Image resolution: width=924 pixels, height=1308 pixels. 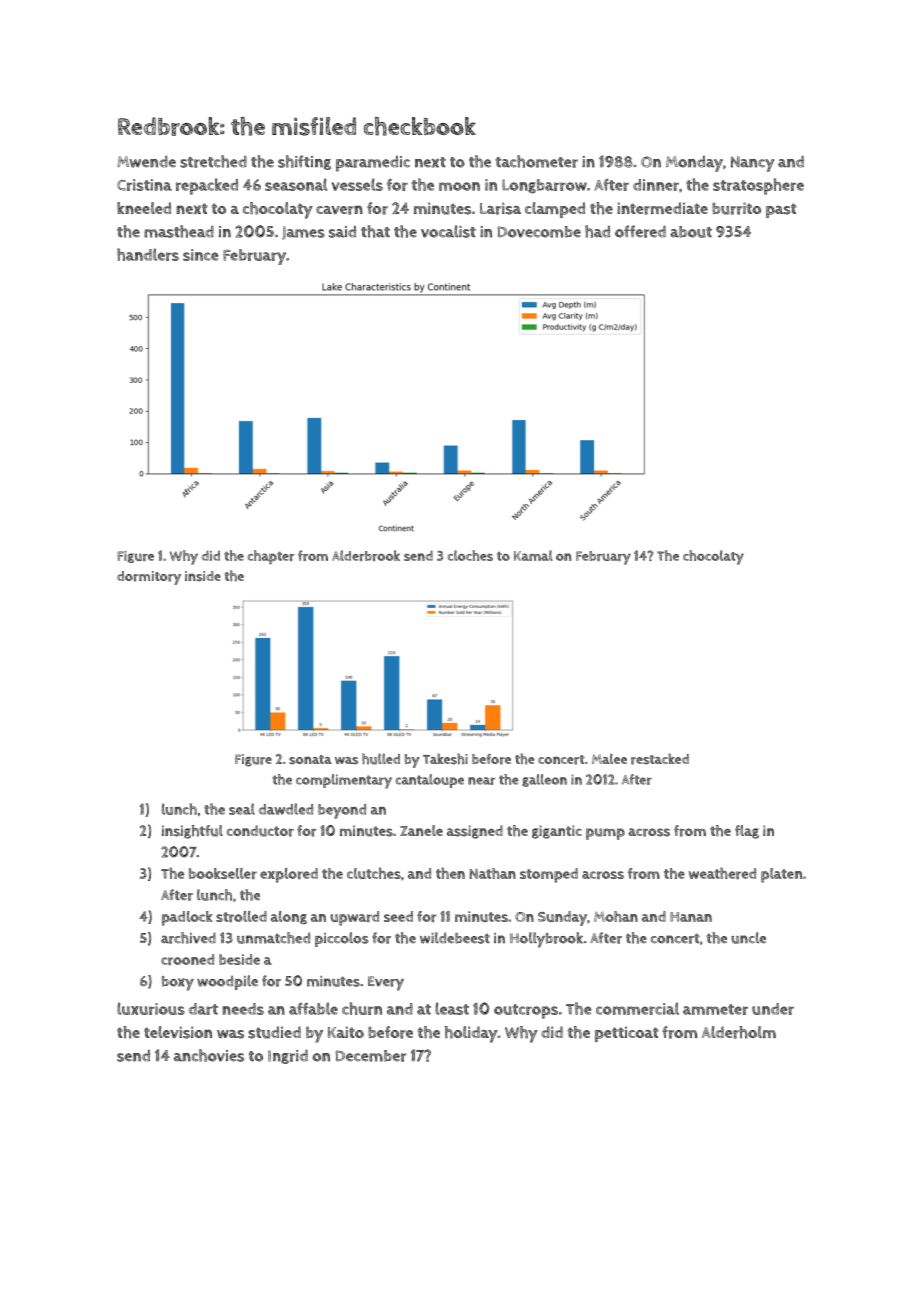 I want to click on holiday, so click(x=471, y=1034).
